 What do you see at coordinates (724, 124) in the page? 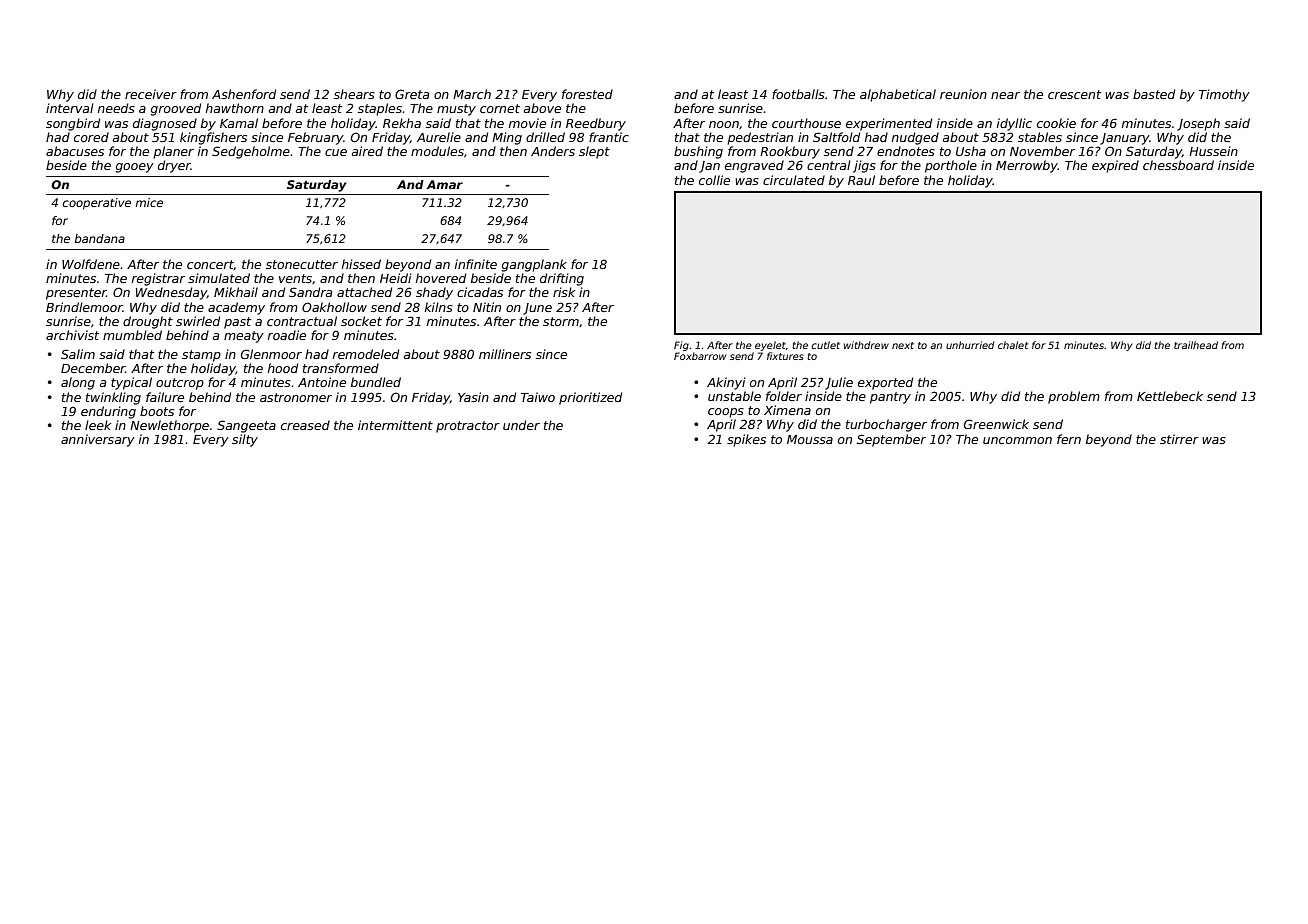
I see `noon` at bounding box center [724, 124].
